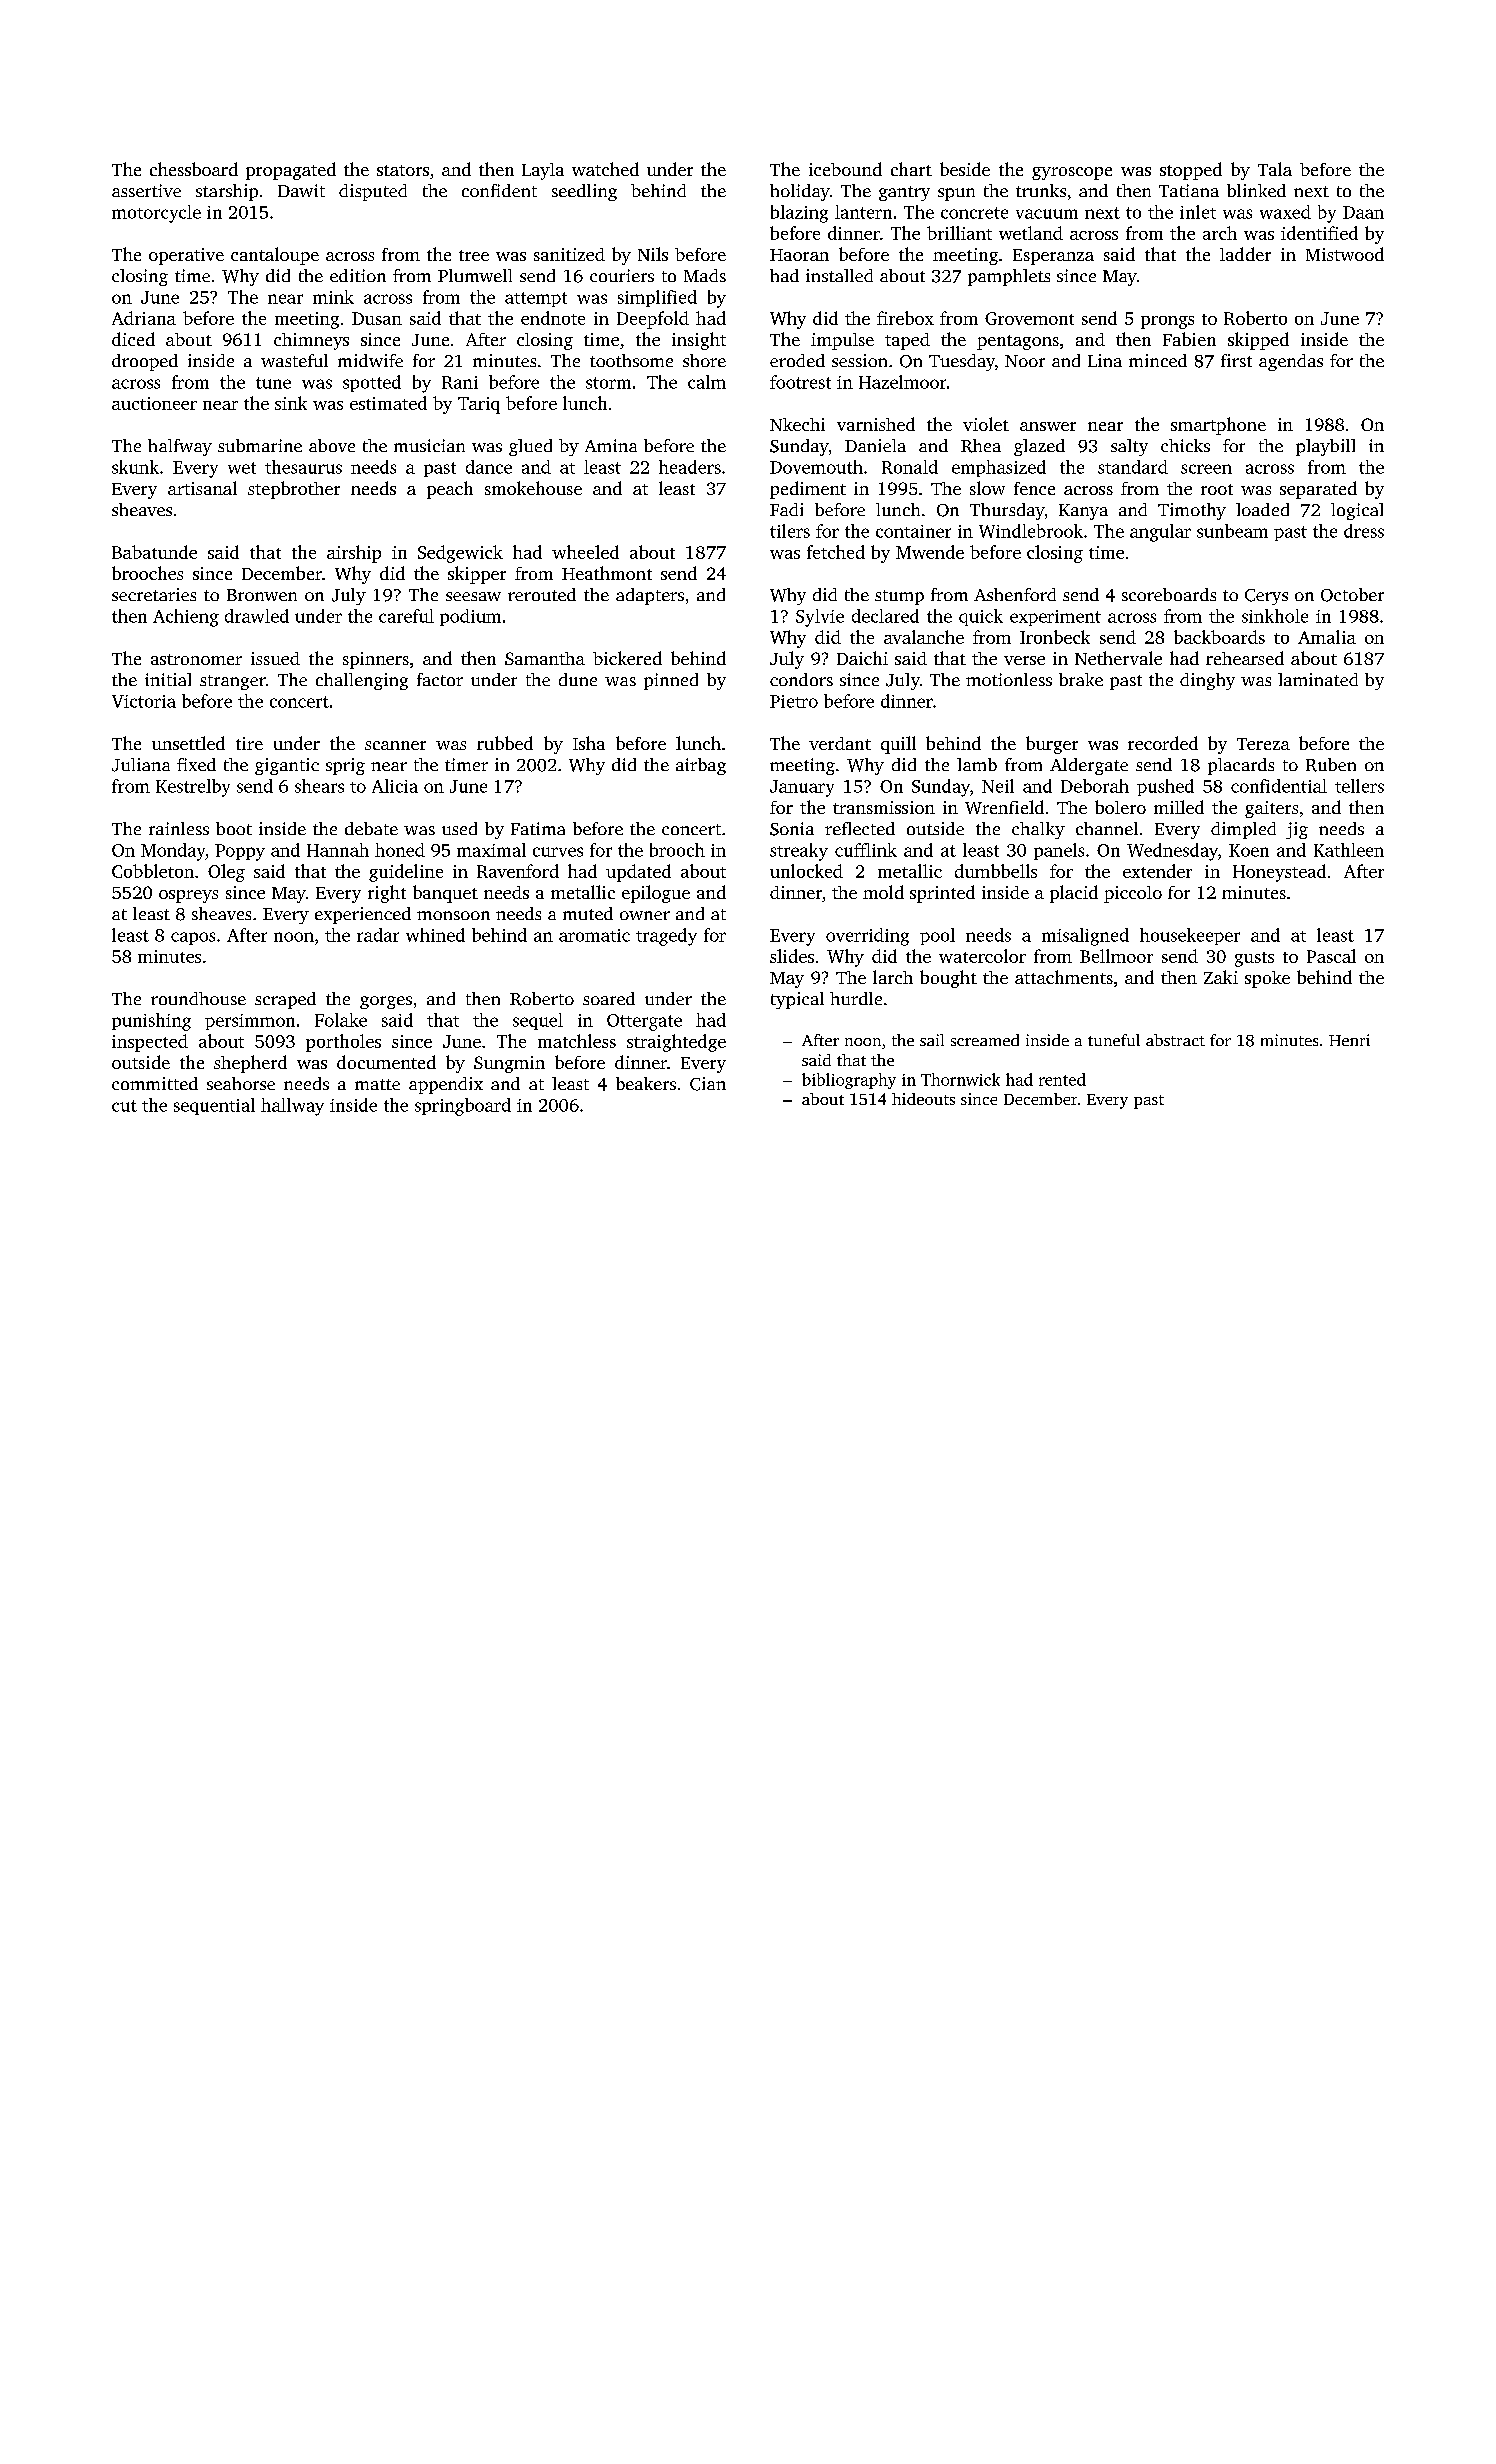 This page has width=1496, height=2464. Describe the element at coordinates (646, 1083) in the page. I see `beakers` at that location.
